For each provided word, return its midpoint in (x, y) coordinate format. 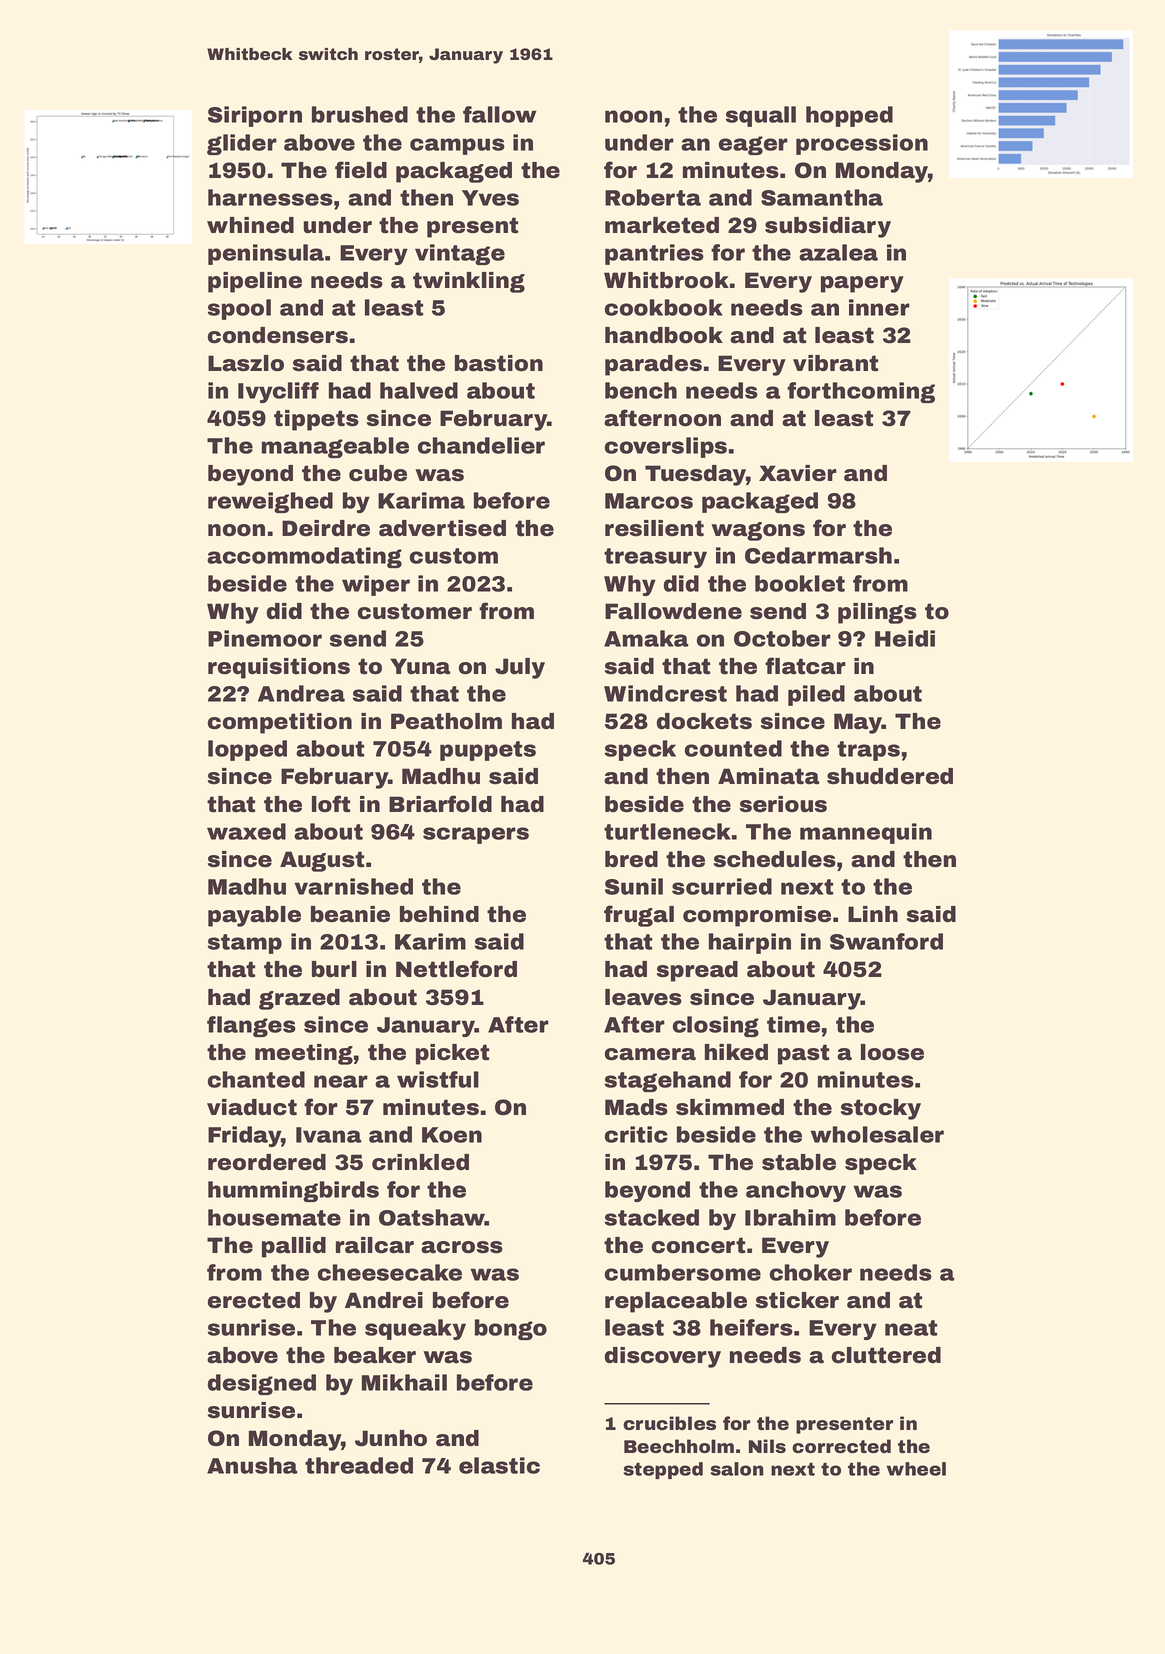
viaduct (252, 1107)
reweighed (270, 502)
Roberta (653, 197)
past (803, 1054)
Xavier (798, 473)
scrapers (476, 835)
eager (753, 145)
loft (331, 804)
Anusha (252, 1465)
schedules (775, 859)
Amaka (646, 638)
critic (636, 1134)
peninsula (266, 254)
